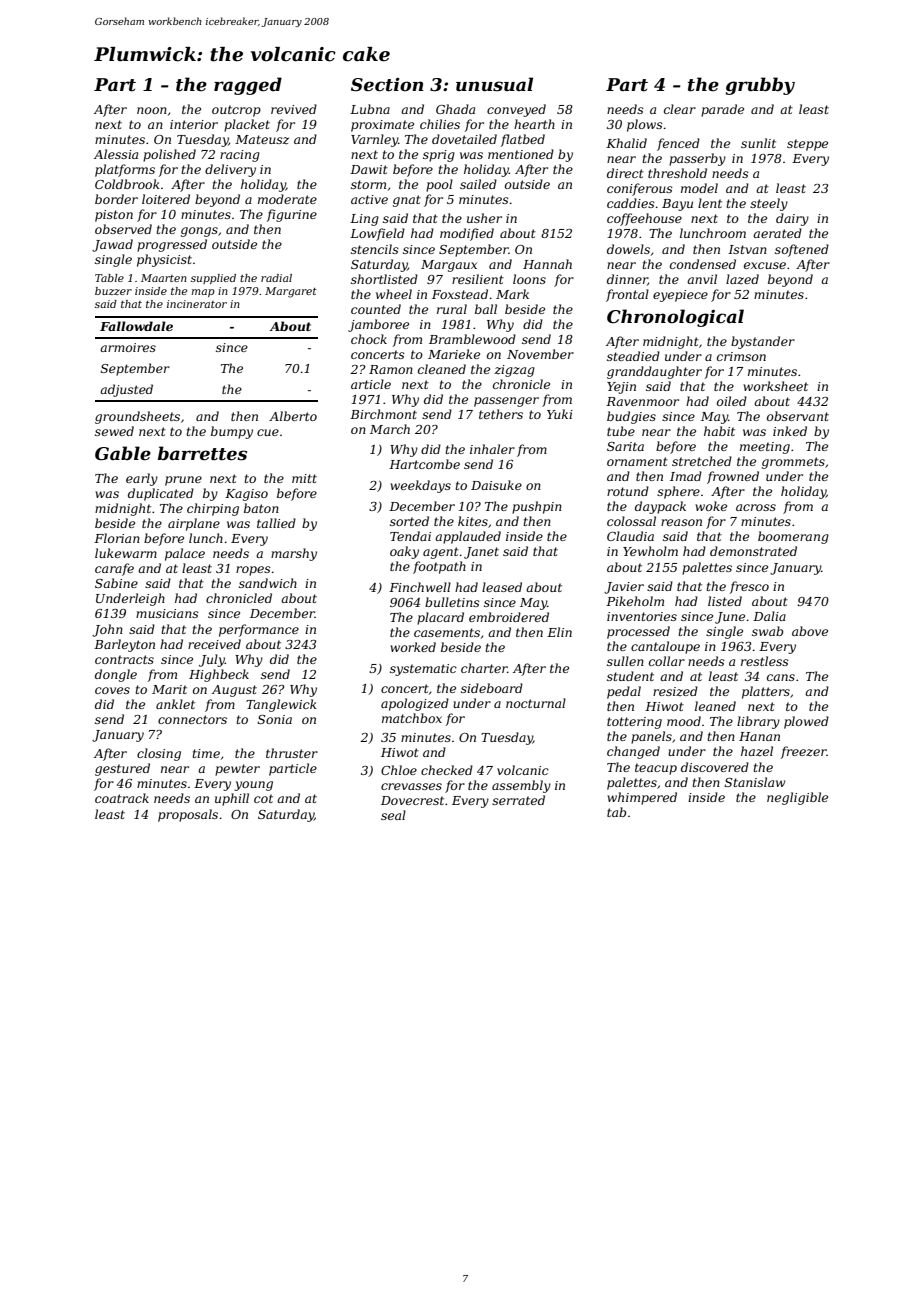 The height and width of the screenshot is (1308, 924). Describe the element at coordinates (376, 309) in the screenshot. I see `counted` at that location.
